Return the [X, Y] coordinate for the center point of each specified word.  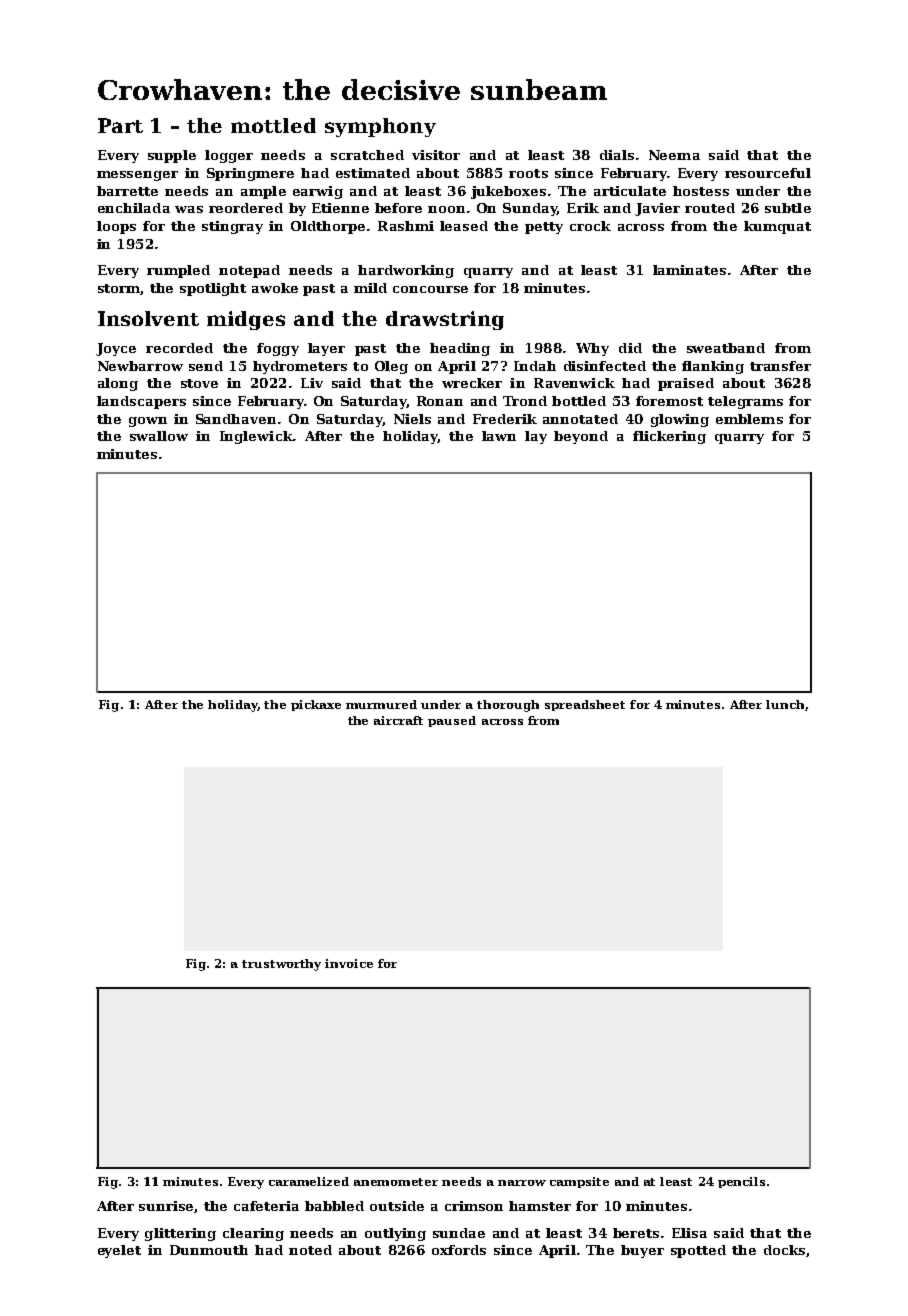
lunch [785, 704]
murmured [381, 704]
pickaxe [316, 705]
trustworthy [281, 965]
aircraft [398, 720]
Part [120, 125]
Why [592, 349]
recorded [179, 348]
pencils [741, 1182]
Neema [674, 155]
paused [452, 721]
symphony [380, 127]
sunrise [167, 1207]
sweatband [726, 348]
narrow [522, 1183]
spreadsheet [585, 705]
